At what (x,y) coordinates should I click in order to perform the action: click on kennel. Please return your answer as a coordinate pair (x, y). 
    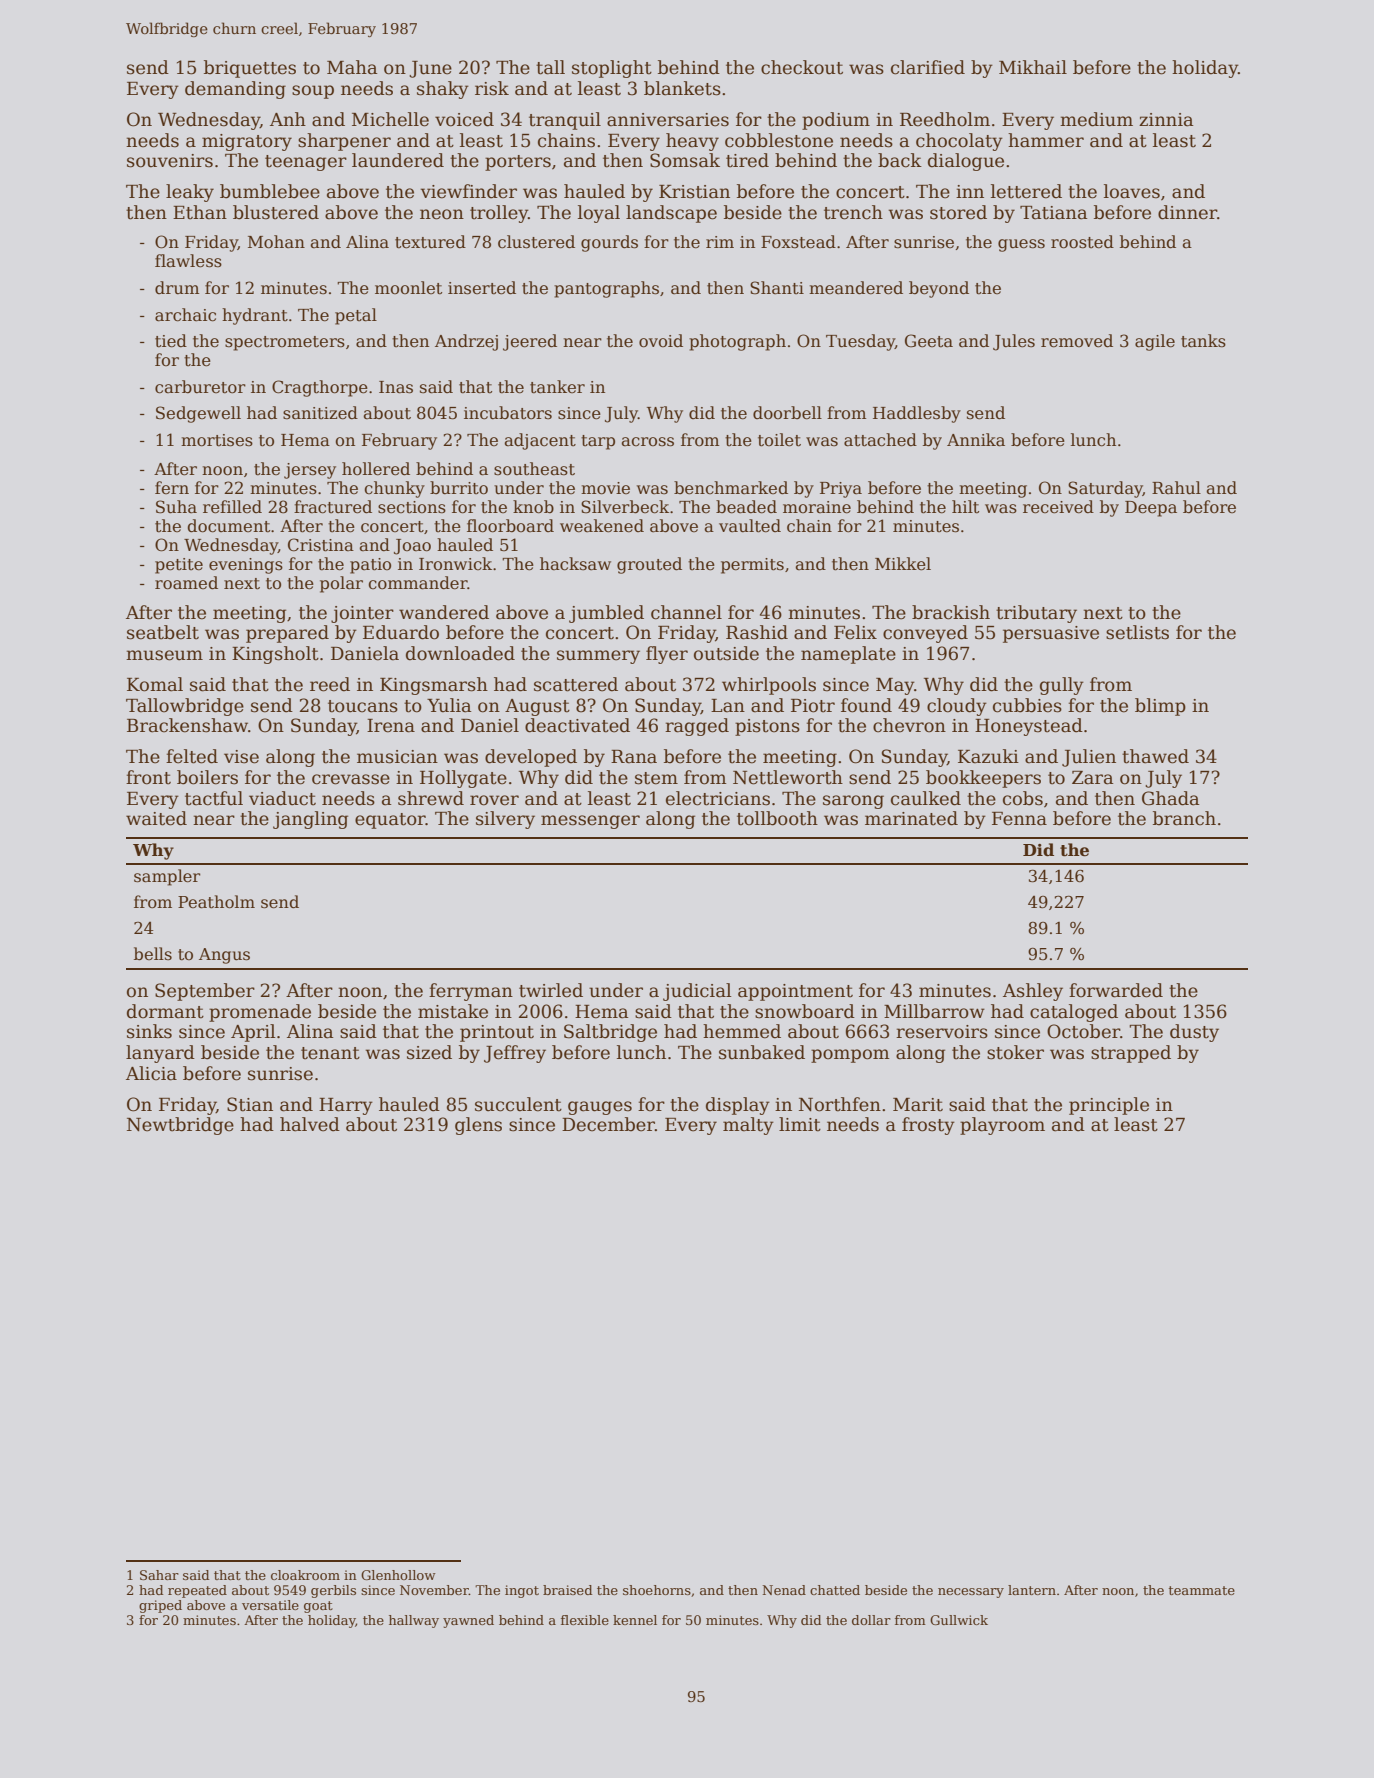
    Looking at the image, I should click on (635, 1620).
